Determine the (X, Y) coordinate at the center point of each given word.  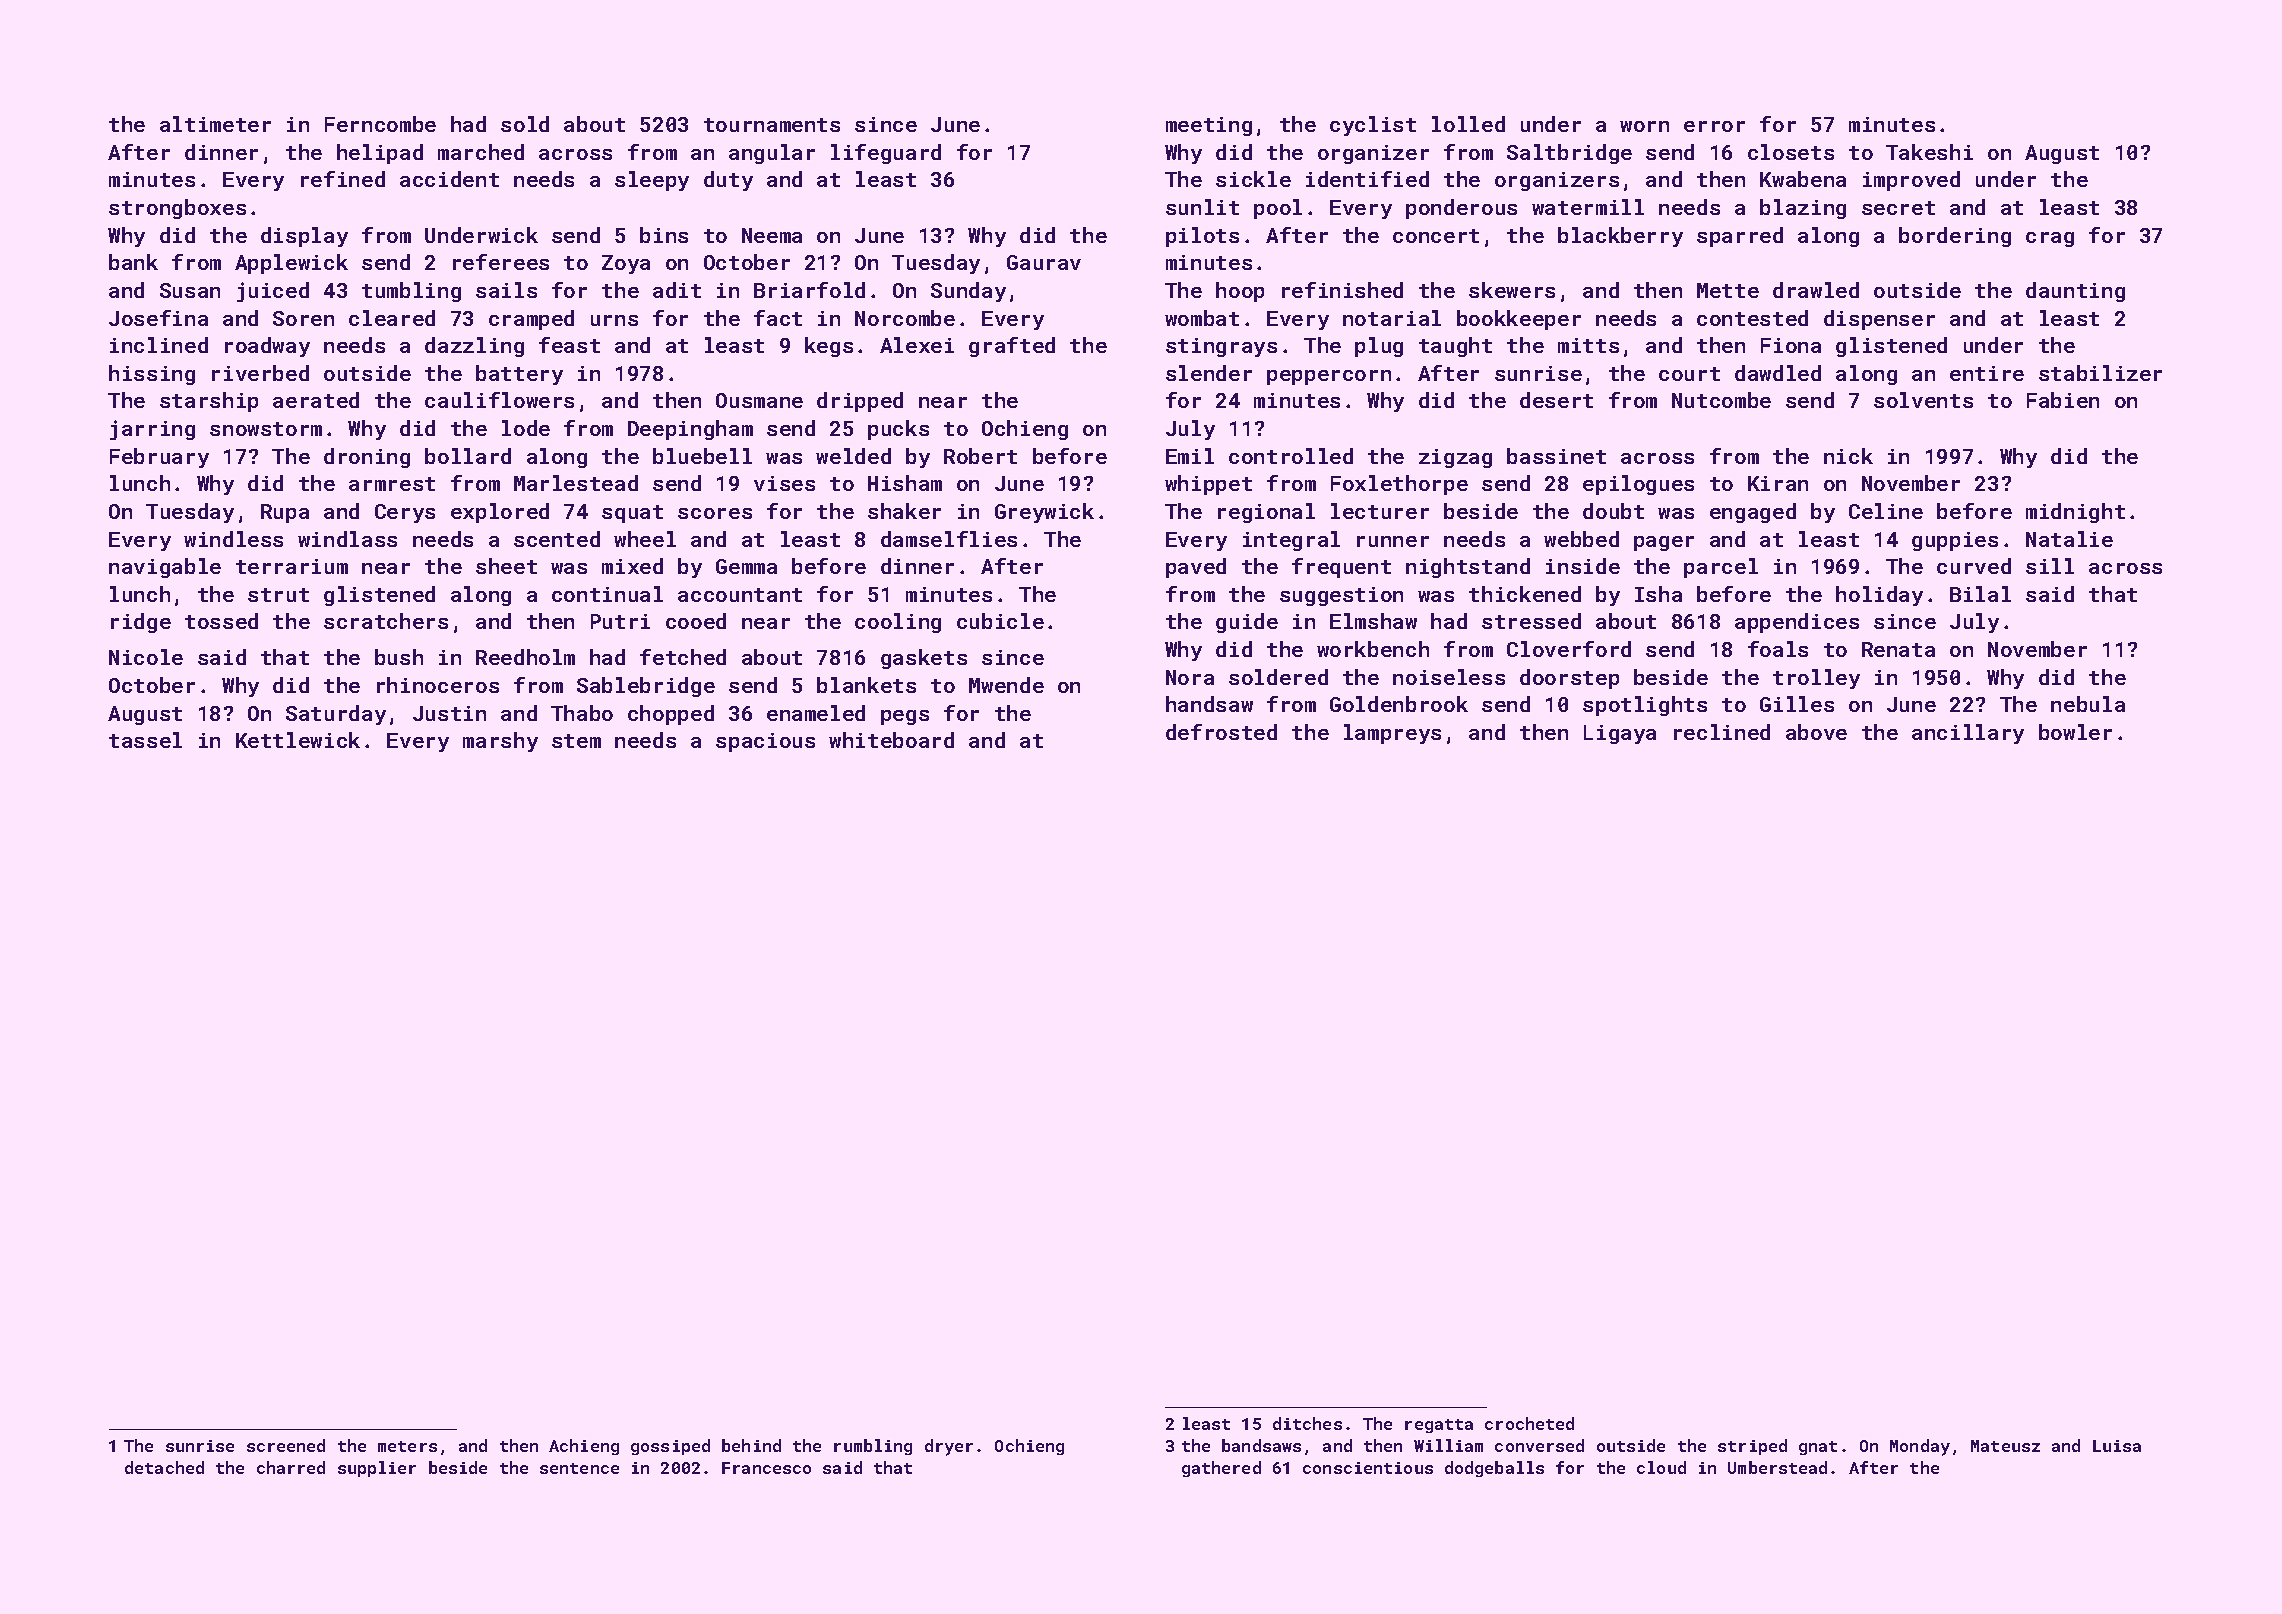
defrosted (1221, 732)
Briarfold (809, 290)
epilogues (1638, 485)
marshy (500, 742)
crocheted (1529, 1423)
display (304, 237)
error (1714, 126)
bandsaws (1261, 1445)
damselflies (949, 539)
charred (291, 1467)
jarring (152, 430)
